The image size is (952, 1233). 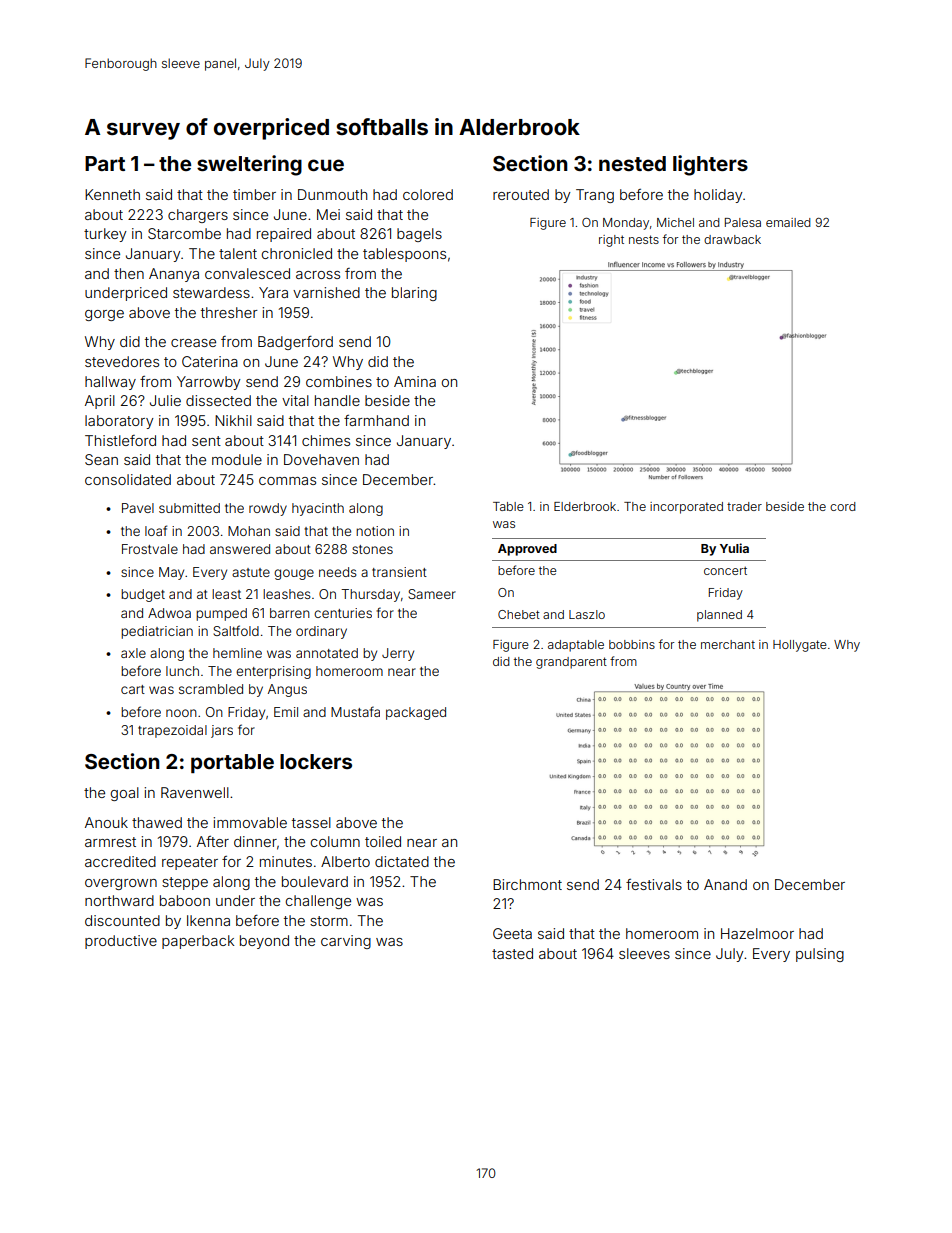 What do you see at coordinates (744, 506) in the image?
I see `trader` at bounding box center [744, 506].
